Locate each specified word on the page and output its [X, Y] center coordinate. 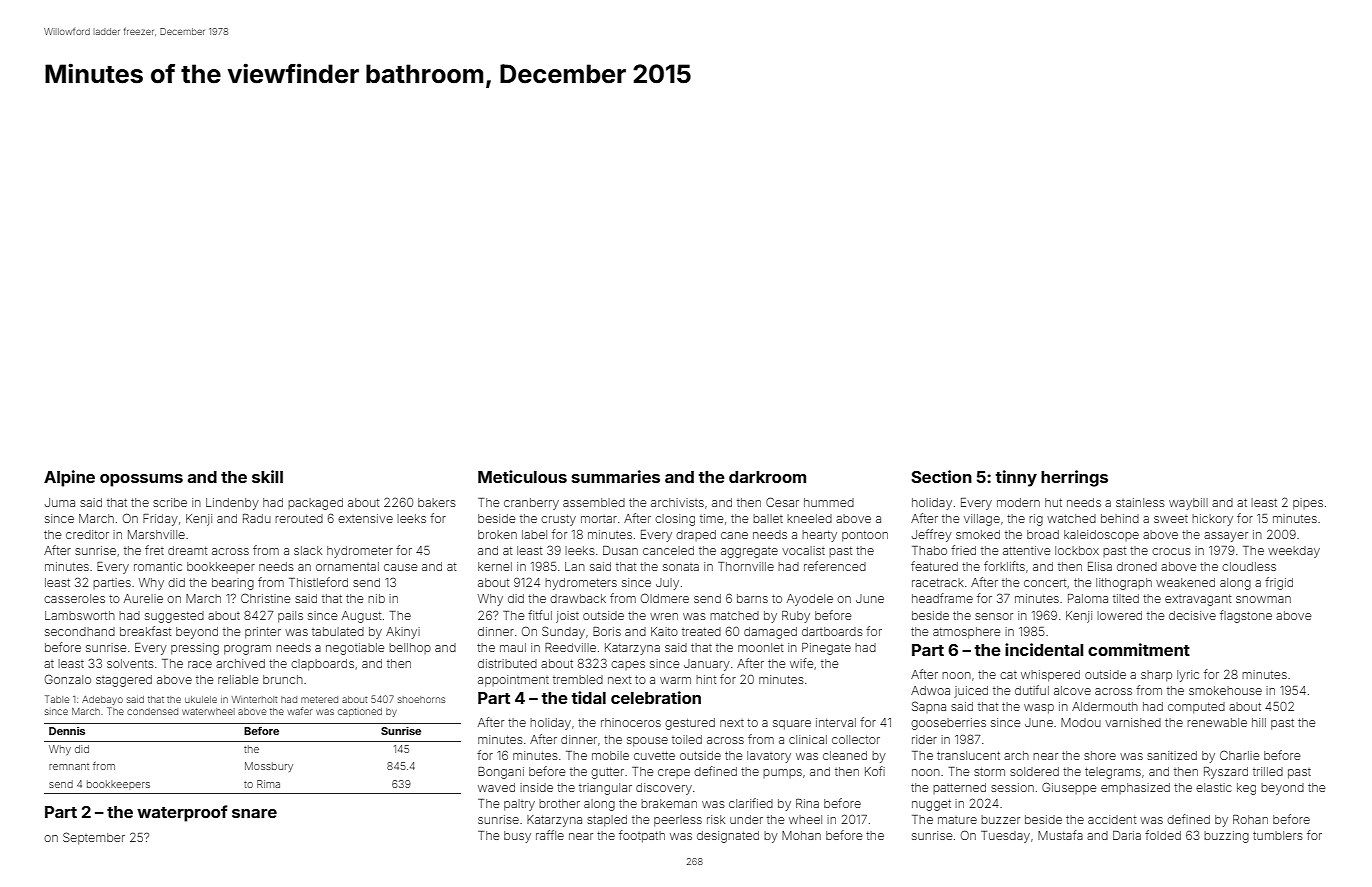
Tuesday [1005, 837]
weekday [1294, 552]
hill [1259, 722]
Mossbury [269, 767]
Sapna [929, 707]
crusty [558, 520]
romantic [158, 566]
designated [728, 837]
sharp [1156, 676]
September [94, 838]
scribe [170, 502]
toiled [687, 739]
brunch [283, 679]
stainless [1140, 502]
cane [734, 535]
